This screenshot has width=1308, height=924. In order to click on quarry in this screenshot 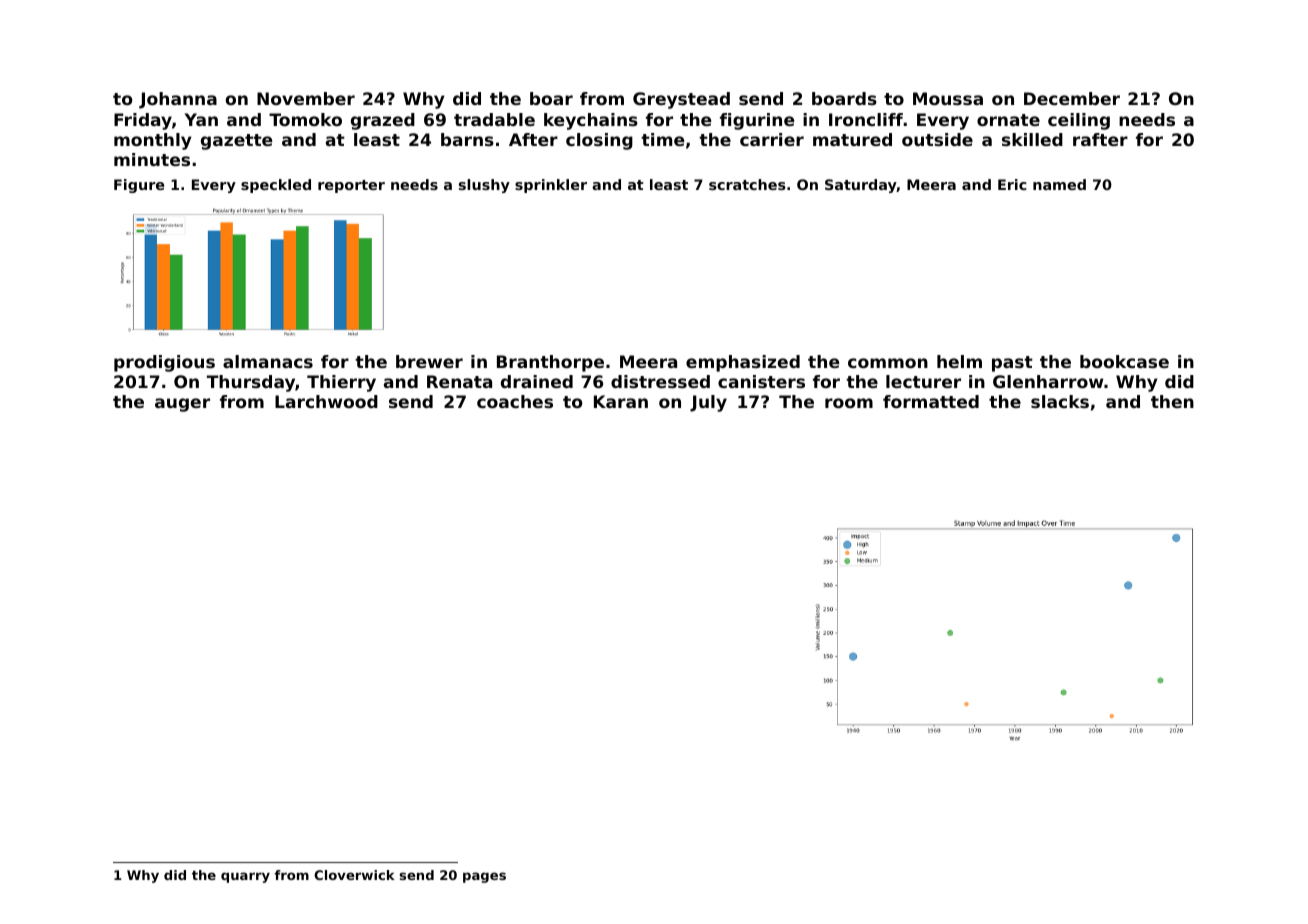, I will do `click(245, 877)`.
